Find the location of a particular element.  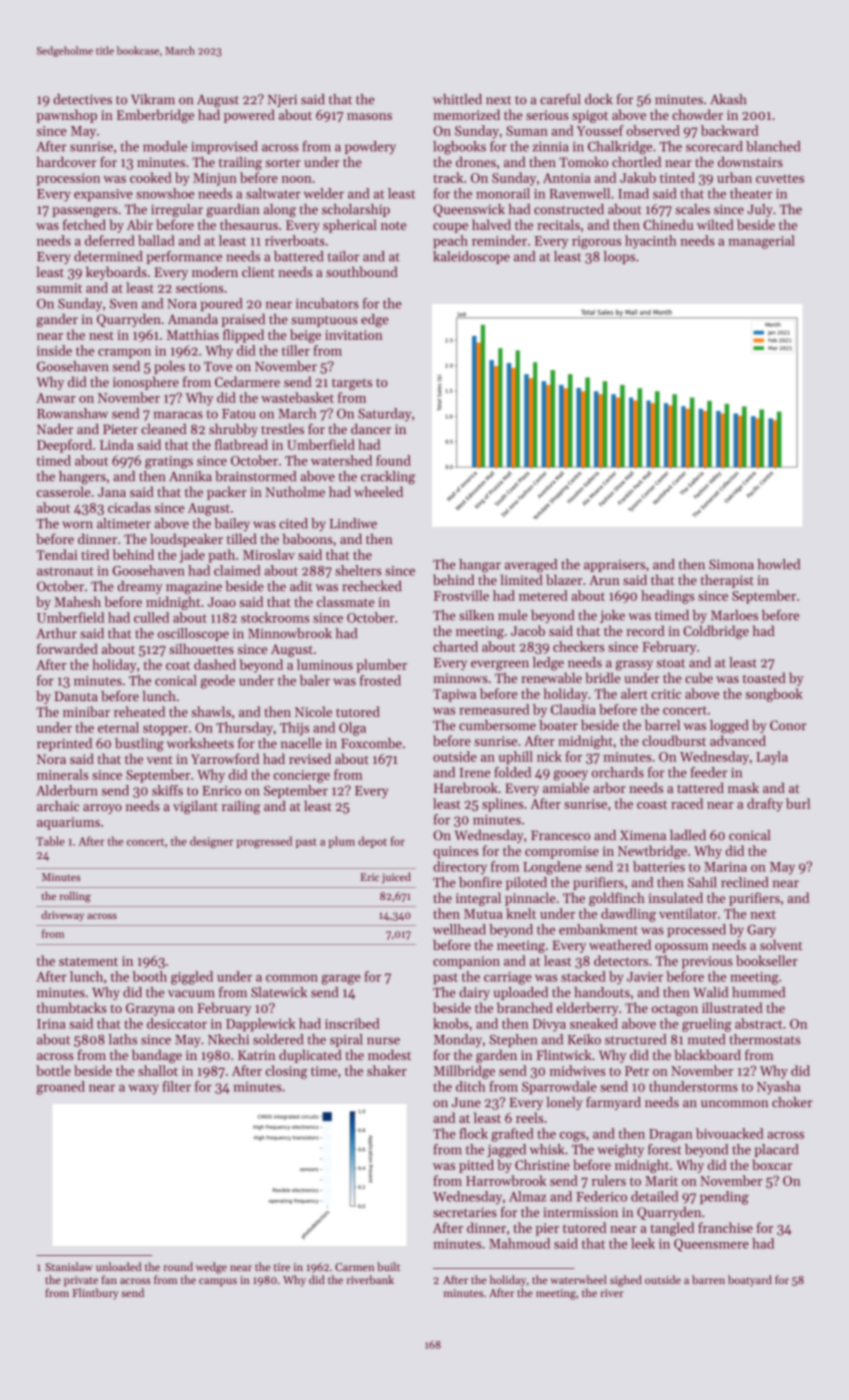

groaned is located at coordinates (61, 1088).
